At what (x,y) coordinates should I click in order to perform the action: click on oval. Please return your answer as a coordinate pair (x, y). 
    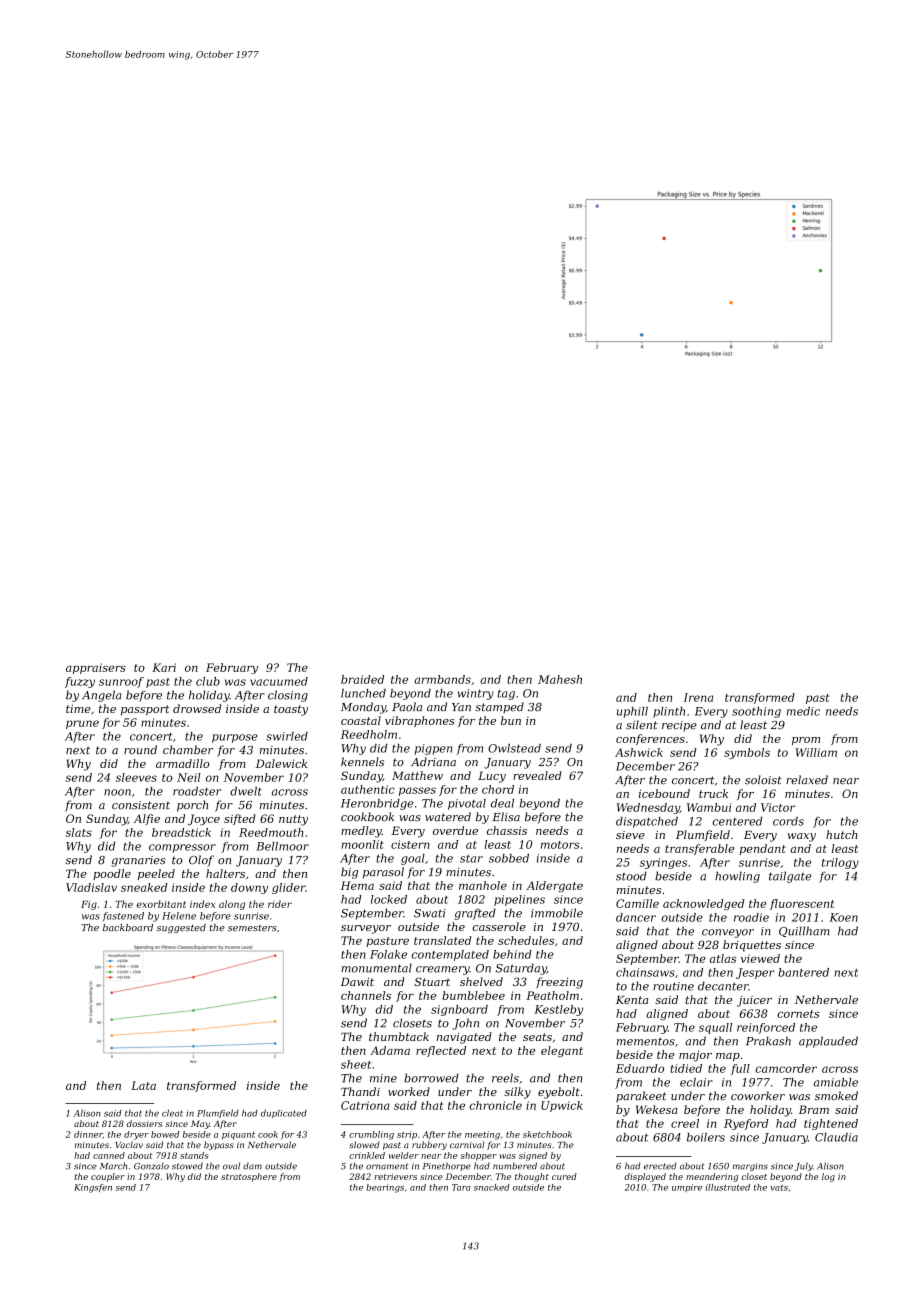
    Looking at the image, I should click on (231, 1166).
